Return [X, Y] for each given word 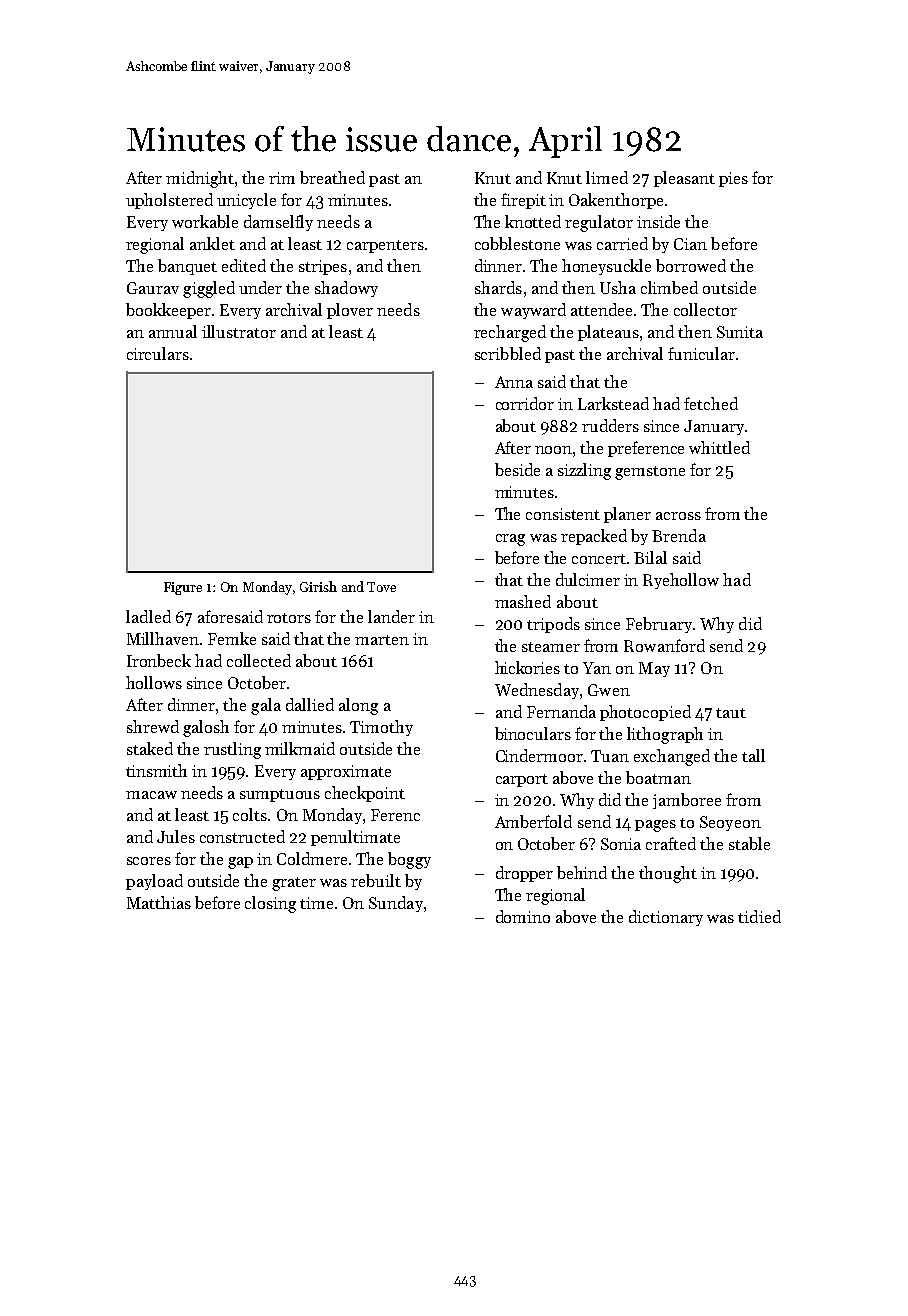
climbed [669, 287]
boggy [409, 860]
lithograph [665, 735]
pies [733, 179]
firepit [523, 201]
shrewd [153, 726]
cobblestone [517, 243]
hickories [527, 667]
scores [149, 861]
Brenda [679, 535]
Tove [381, 587]
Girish [318, 586]
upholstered [169, 201]
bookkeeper [168, 311]
